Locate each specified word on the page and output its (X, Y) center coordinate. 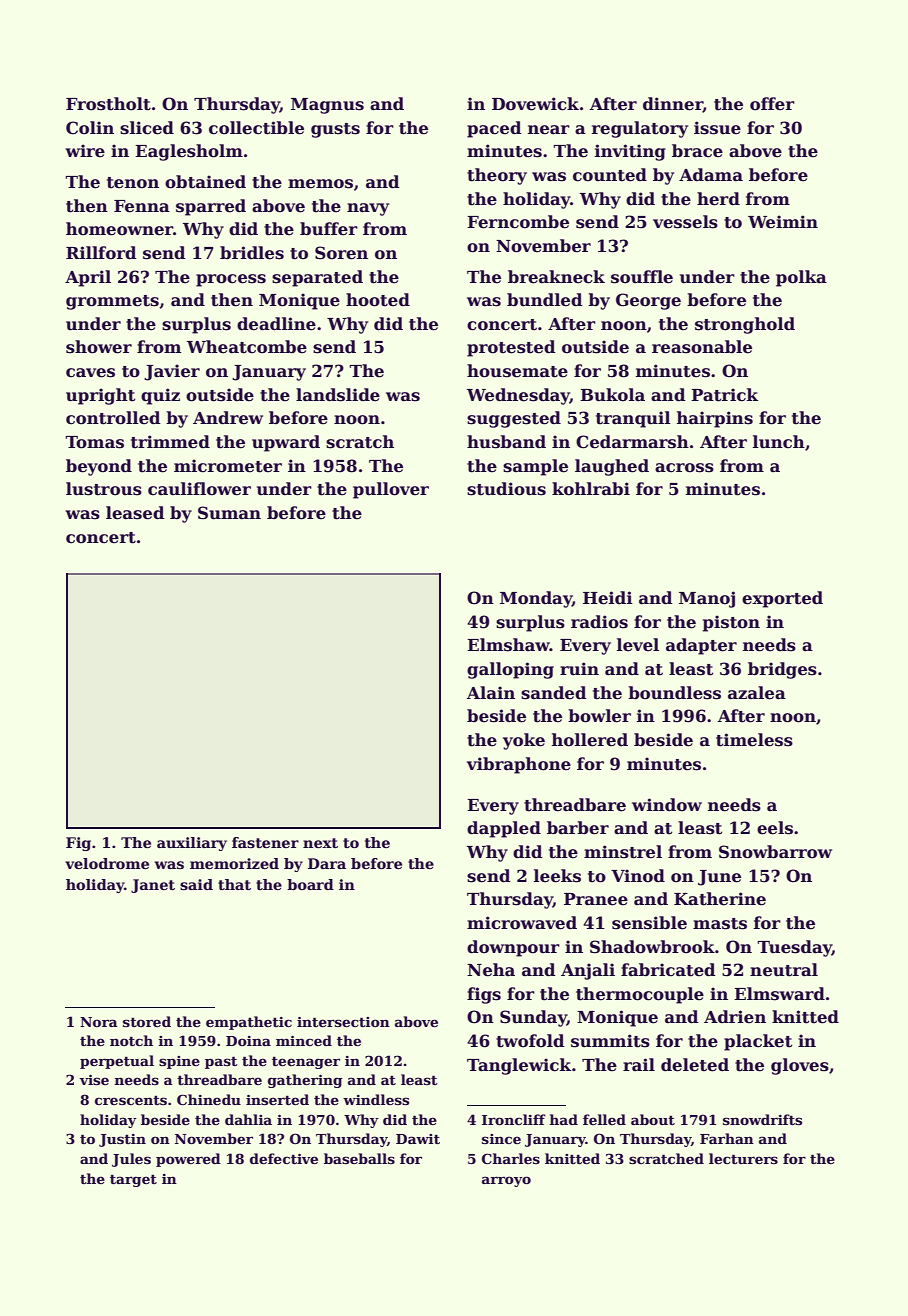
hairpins (715, 419)
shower (99, 347)
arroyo (506, 1181)
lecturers (743, 1158)
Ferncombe (518, 222)
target (133, 1180)
